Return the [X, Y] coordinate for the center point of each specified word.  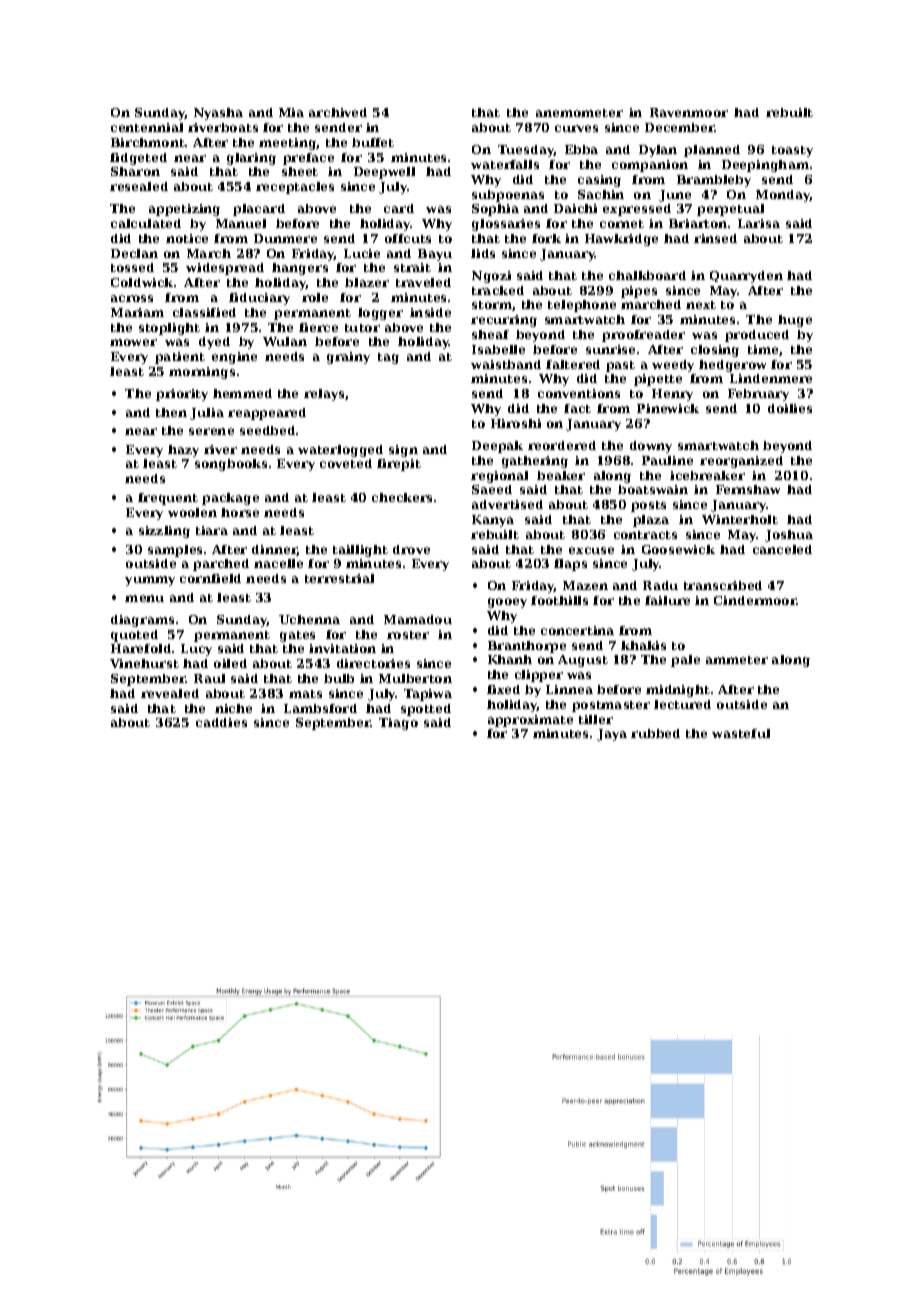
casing [599, 181]
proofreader [643, 336]
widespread [225, 269]
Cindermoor [755, 600]
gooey [507, 603]
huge [795, 321]
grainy [348, 358]
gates [297, 636]
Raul [209, 678]
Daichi [575, 208]
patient [180, 358]
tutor [362, 328]
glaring [251, 159]
